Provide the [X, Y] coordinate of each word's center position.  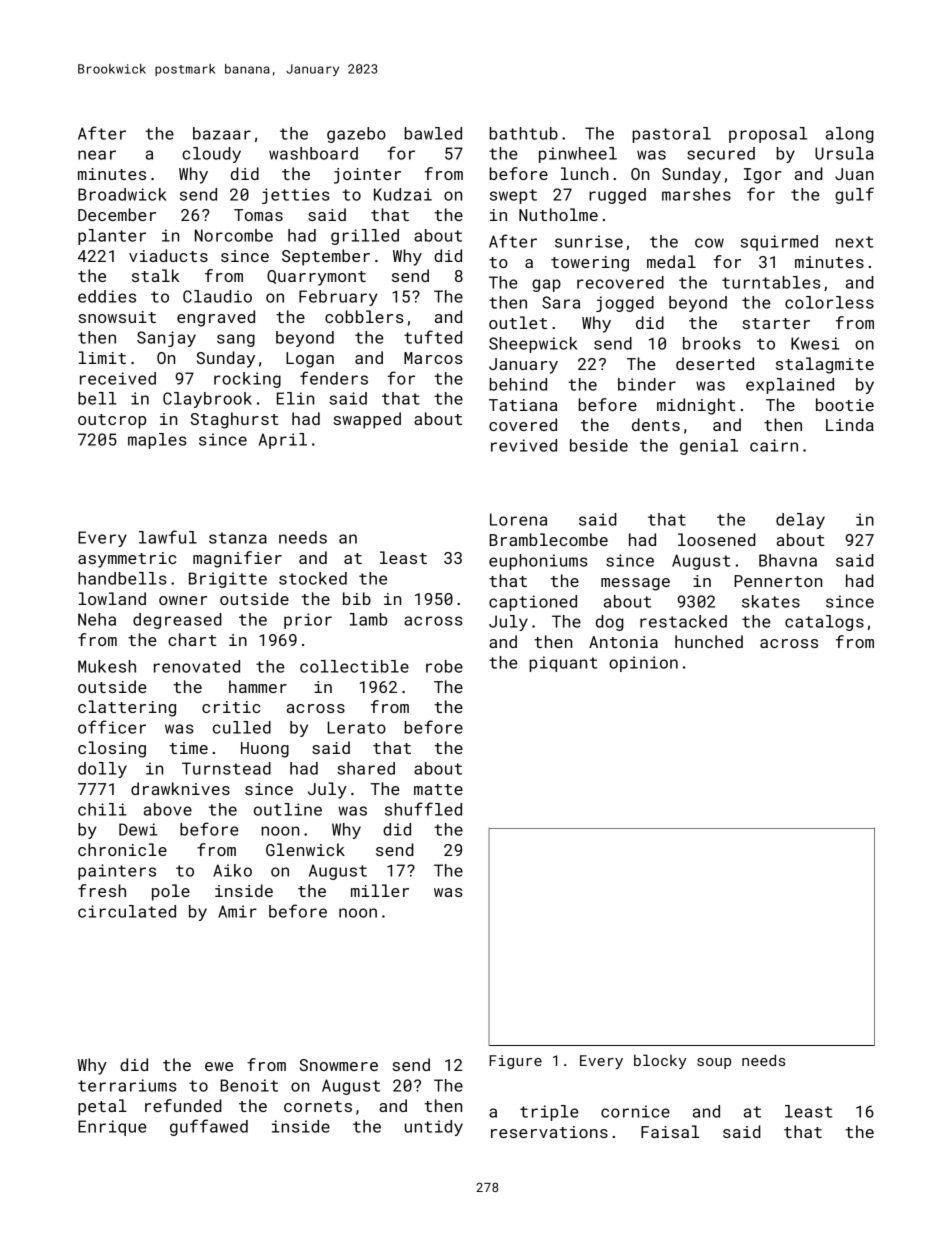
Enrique [112, 1128]
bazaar [222, 133]
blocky [660, 1061]
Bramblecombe [548, 539]
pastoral [671, 135]
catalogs [824, 623]
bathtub [523, 133]
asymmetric [127, 560]
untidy [434, 1128]
